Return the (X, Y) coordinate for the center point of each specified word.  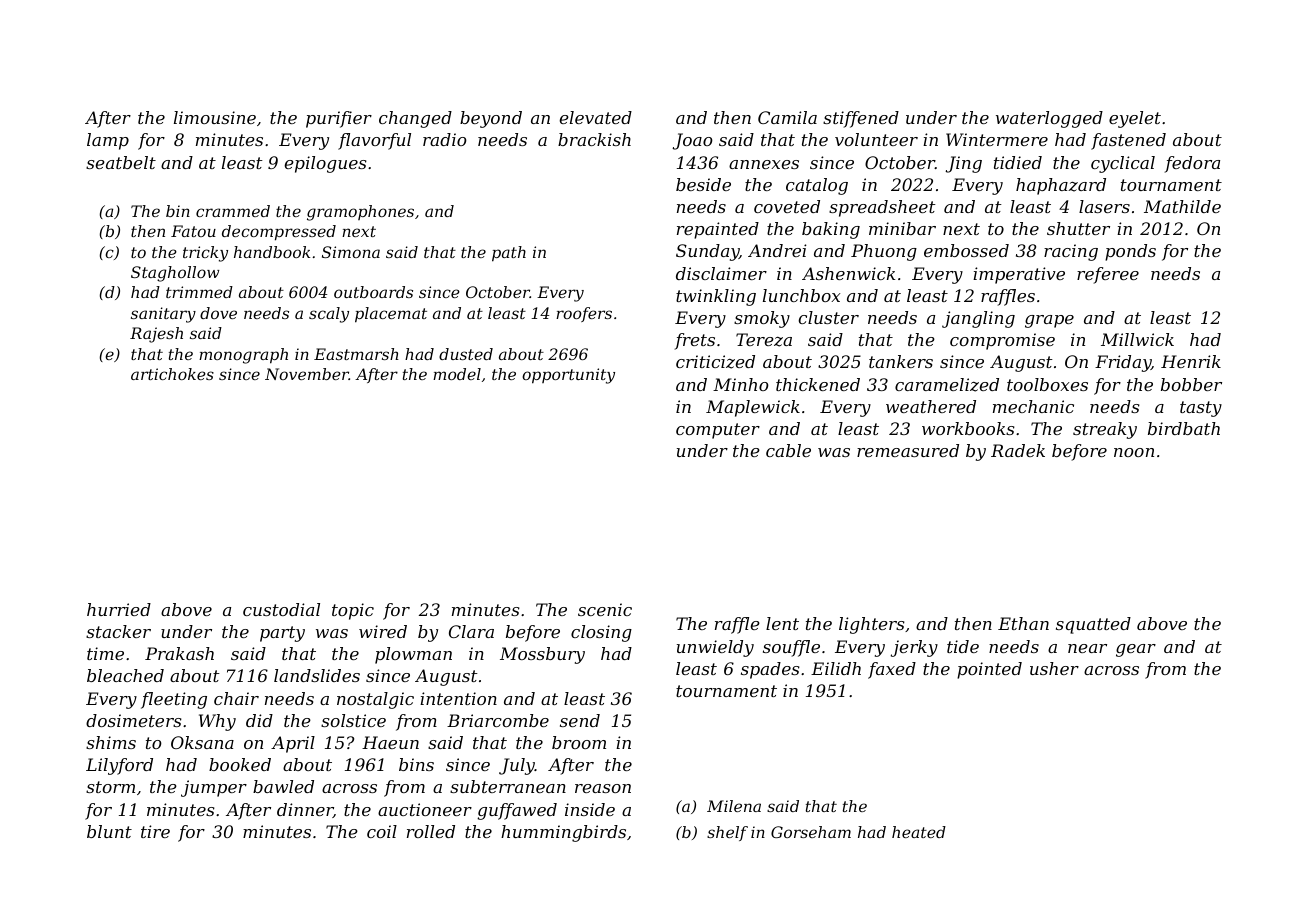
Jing (963, 164)
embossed (966, 250)
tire (155, 831)
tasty (1201, 409)
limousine (215, 117)
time (105, 653)
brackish (594, 139)
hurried (119, 609)
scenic (605, 609)
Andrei (777, 250)
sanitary (163, 315)
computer (718, 431)
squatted (1093, 625)
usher (1054, 668)
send (580, 720)
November (307, 374)
